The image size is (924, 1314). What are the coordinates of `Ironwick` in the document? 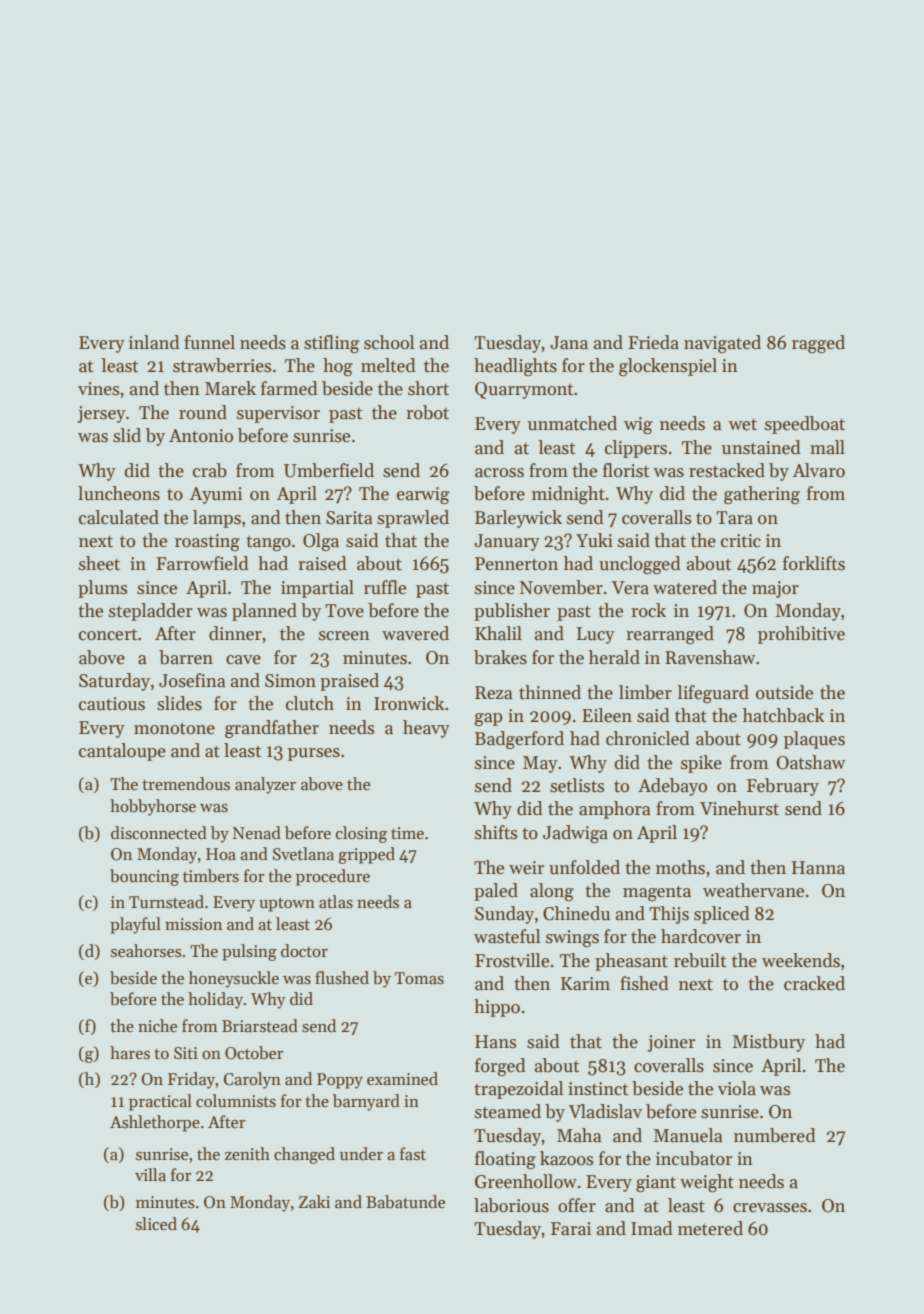 It's located at (409, 703).
